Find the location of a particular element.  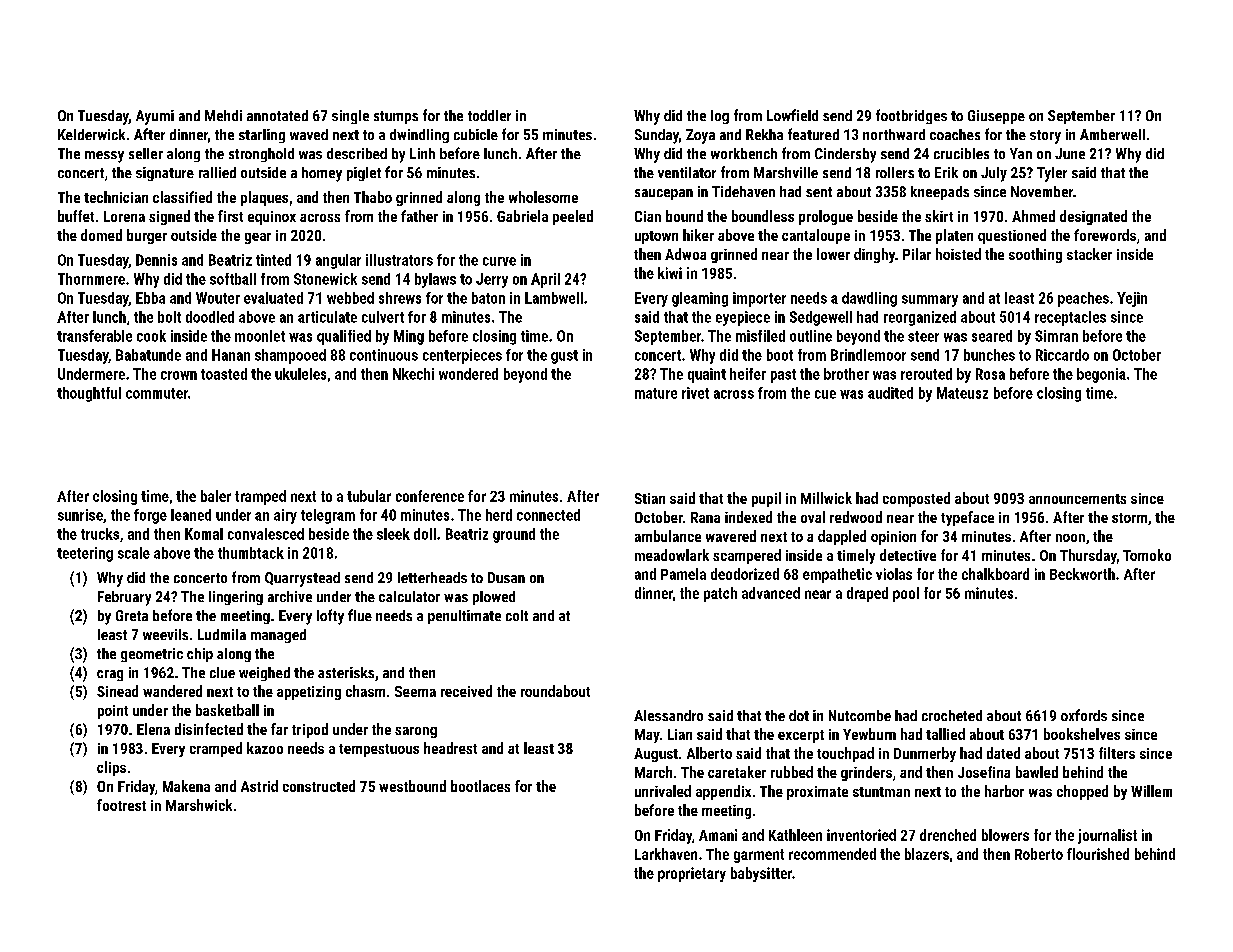

appendix is located at coordinates (723, 792).
